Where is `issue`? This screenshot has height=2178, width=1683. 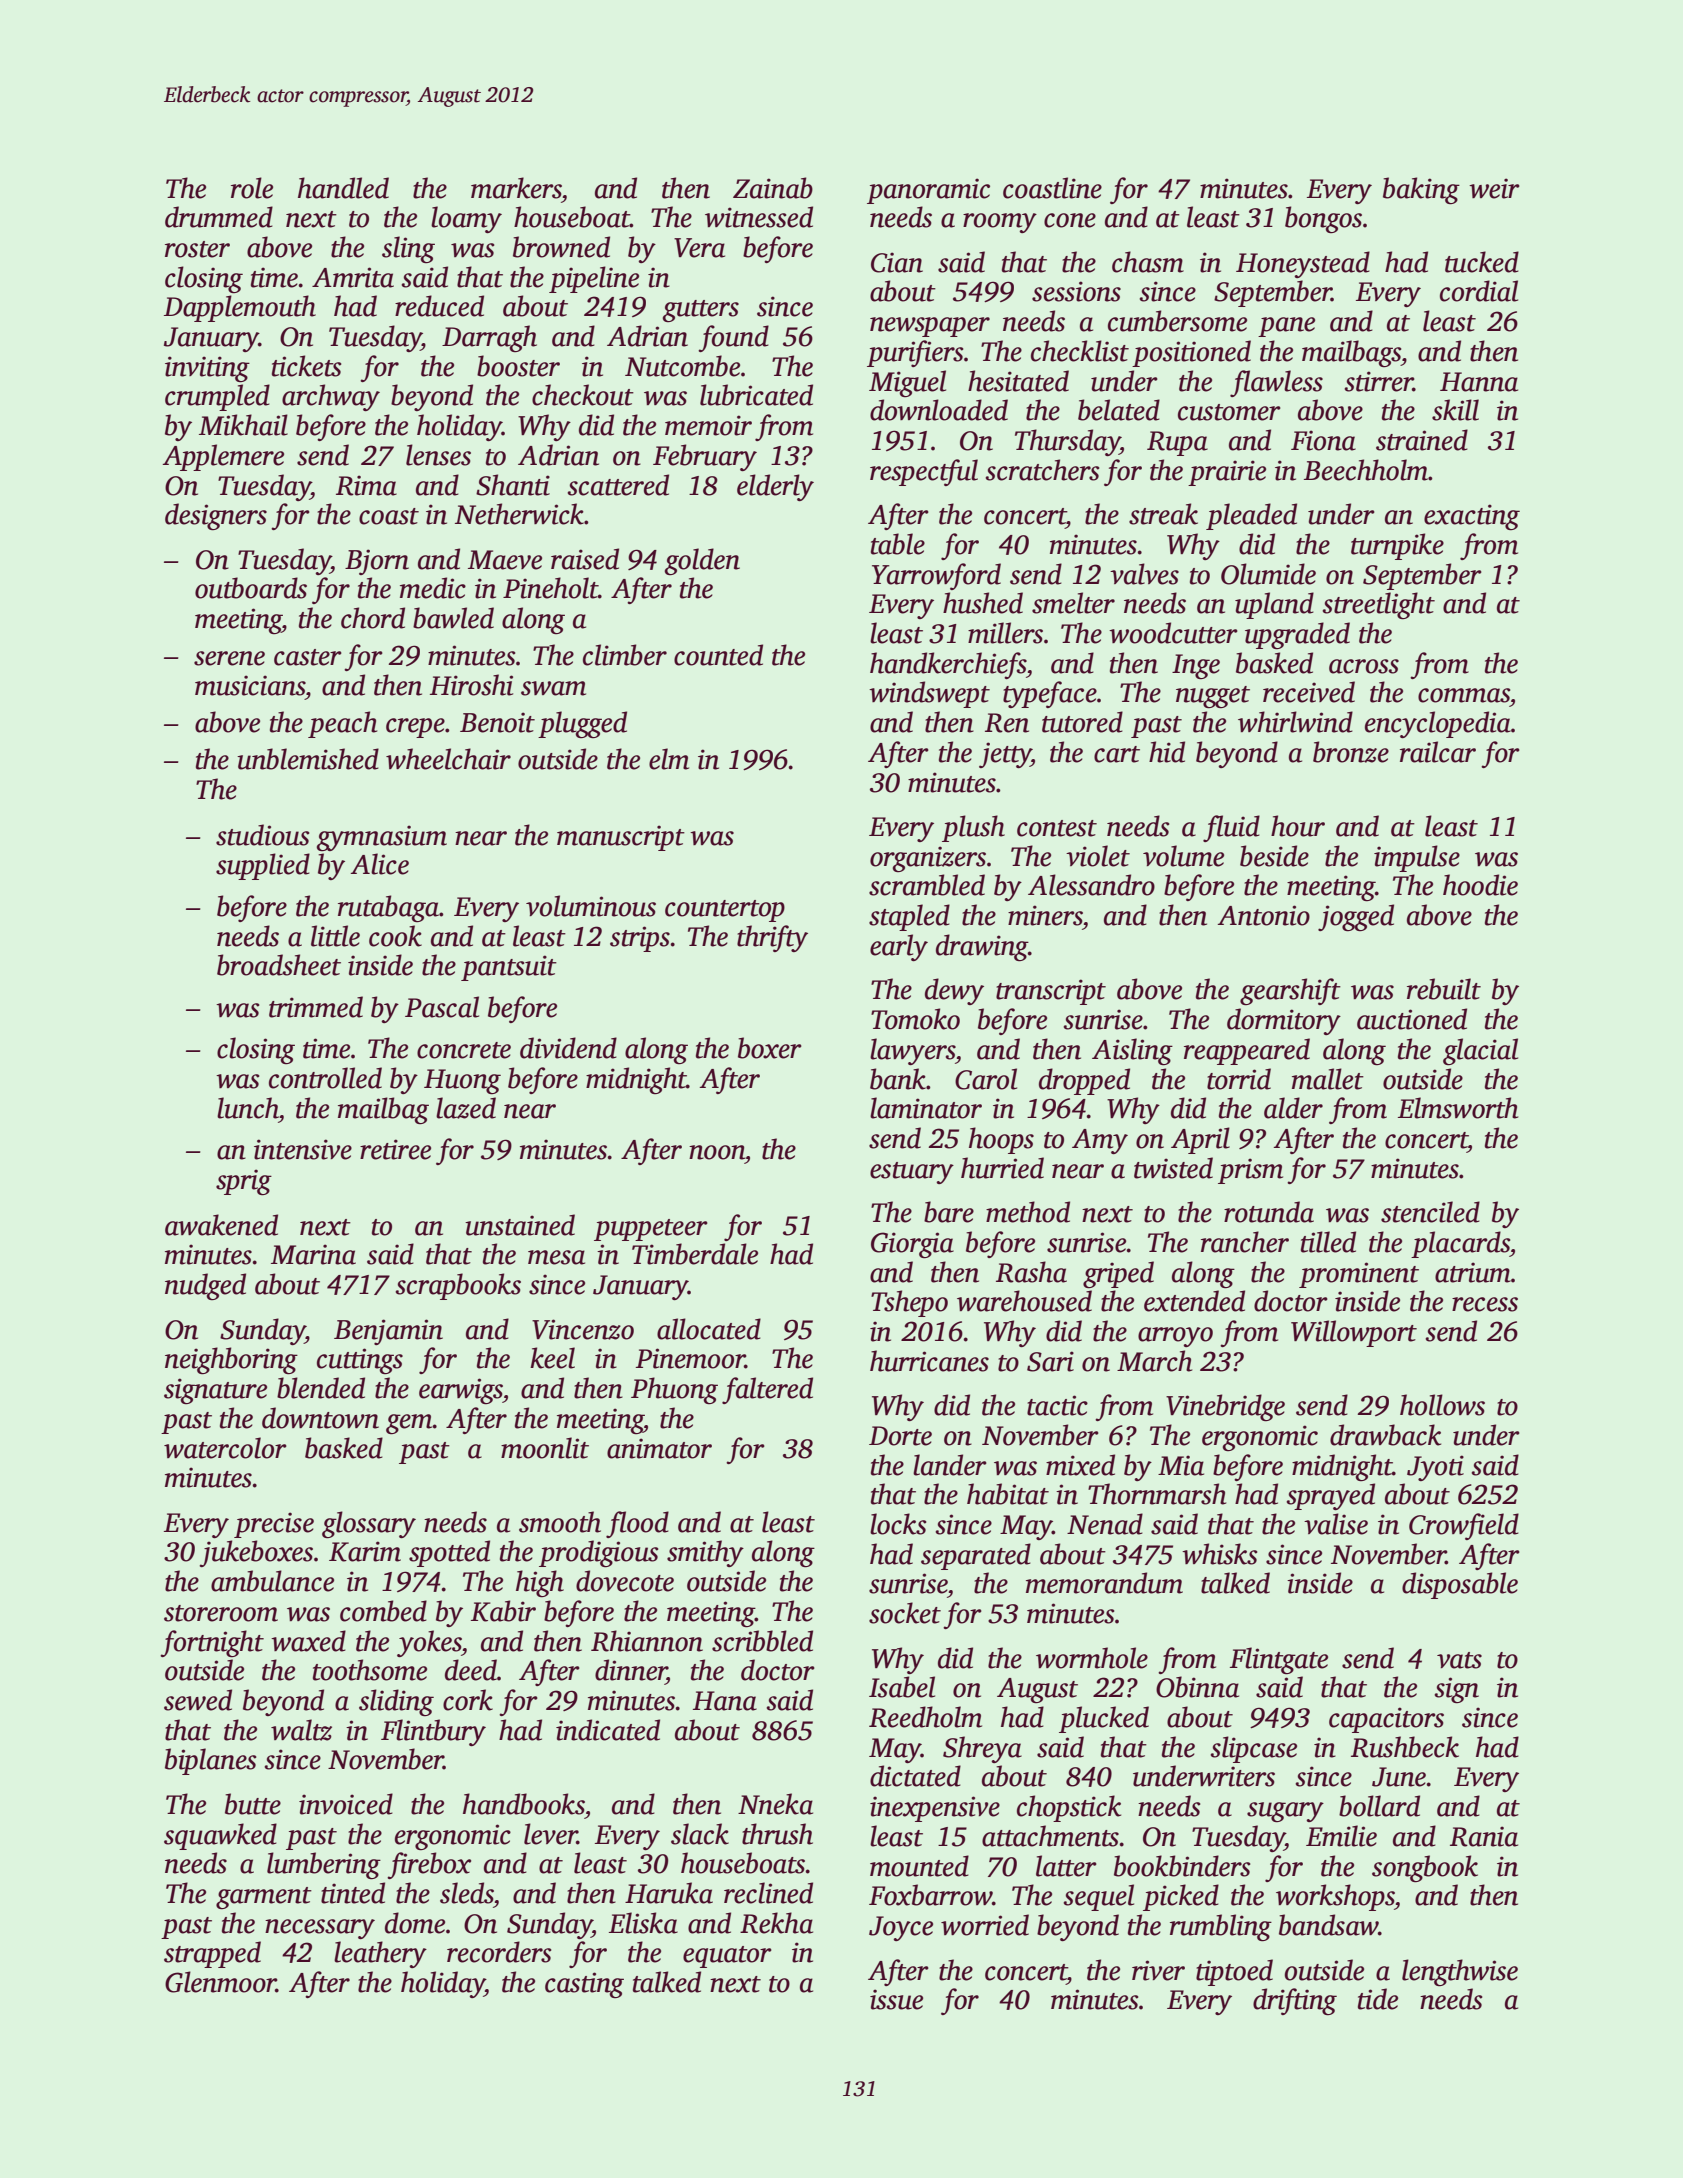
issue is located at coordinates (896, 1999).
